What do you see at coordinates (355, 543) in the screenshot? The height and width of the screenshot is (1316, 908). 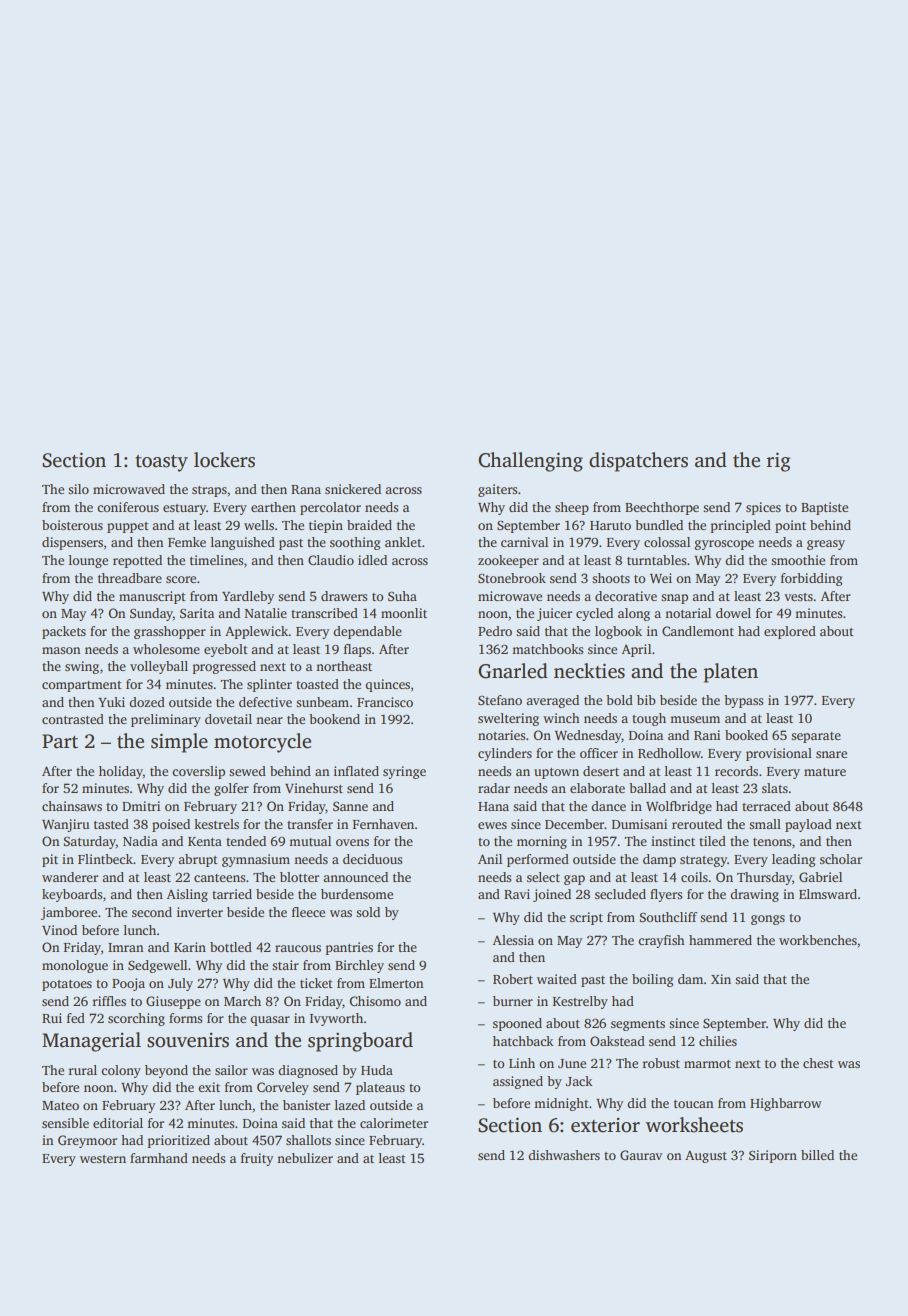 I see `soothing` at bounding box center [355, 543].
